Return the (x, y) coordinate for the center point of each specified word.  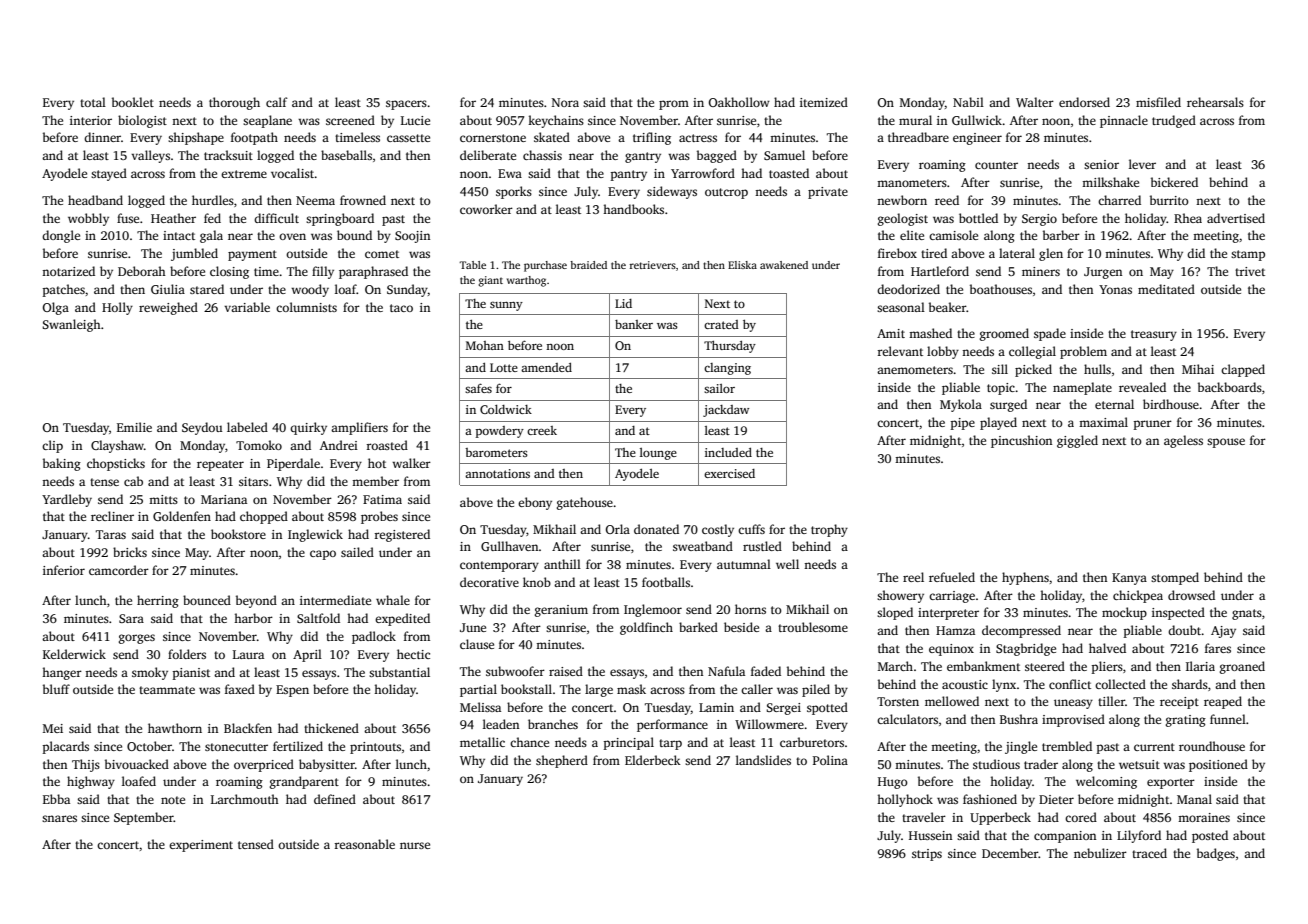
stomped (1175, 578)
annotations (497, 473)
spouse (1226, 443)
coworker (486, 209)
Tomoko (259, 445)
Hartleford (940, 271)
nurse (415, 845)
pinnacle (1124, 121)
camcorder (119, 570)
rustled (762, 546)
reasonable (365, 844)
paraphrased (373, 272)
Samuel (784, 155)
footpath (254, 138)
